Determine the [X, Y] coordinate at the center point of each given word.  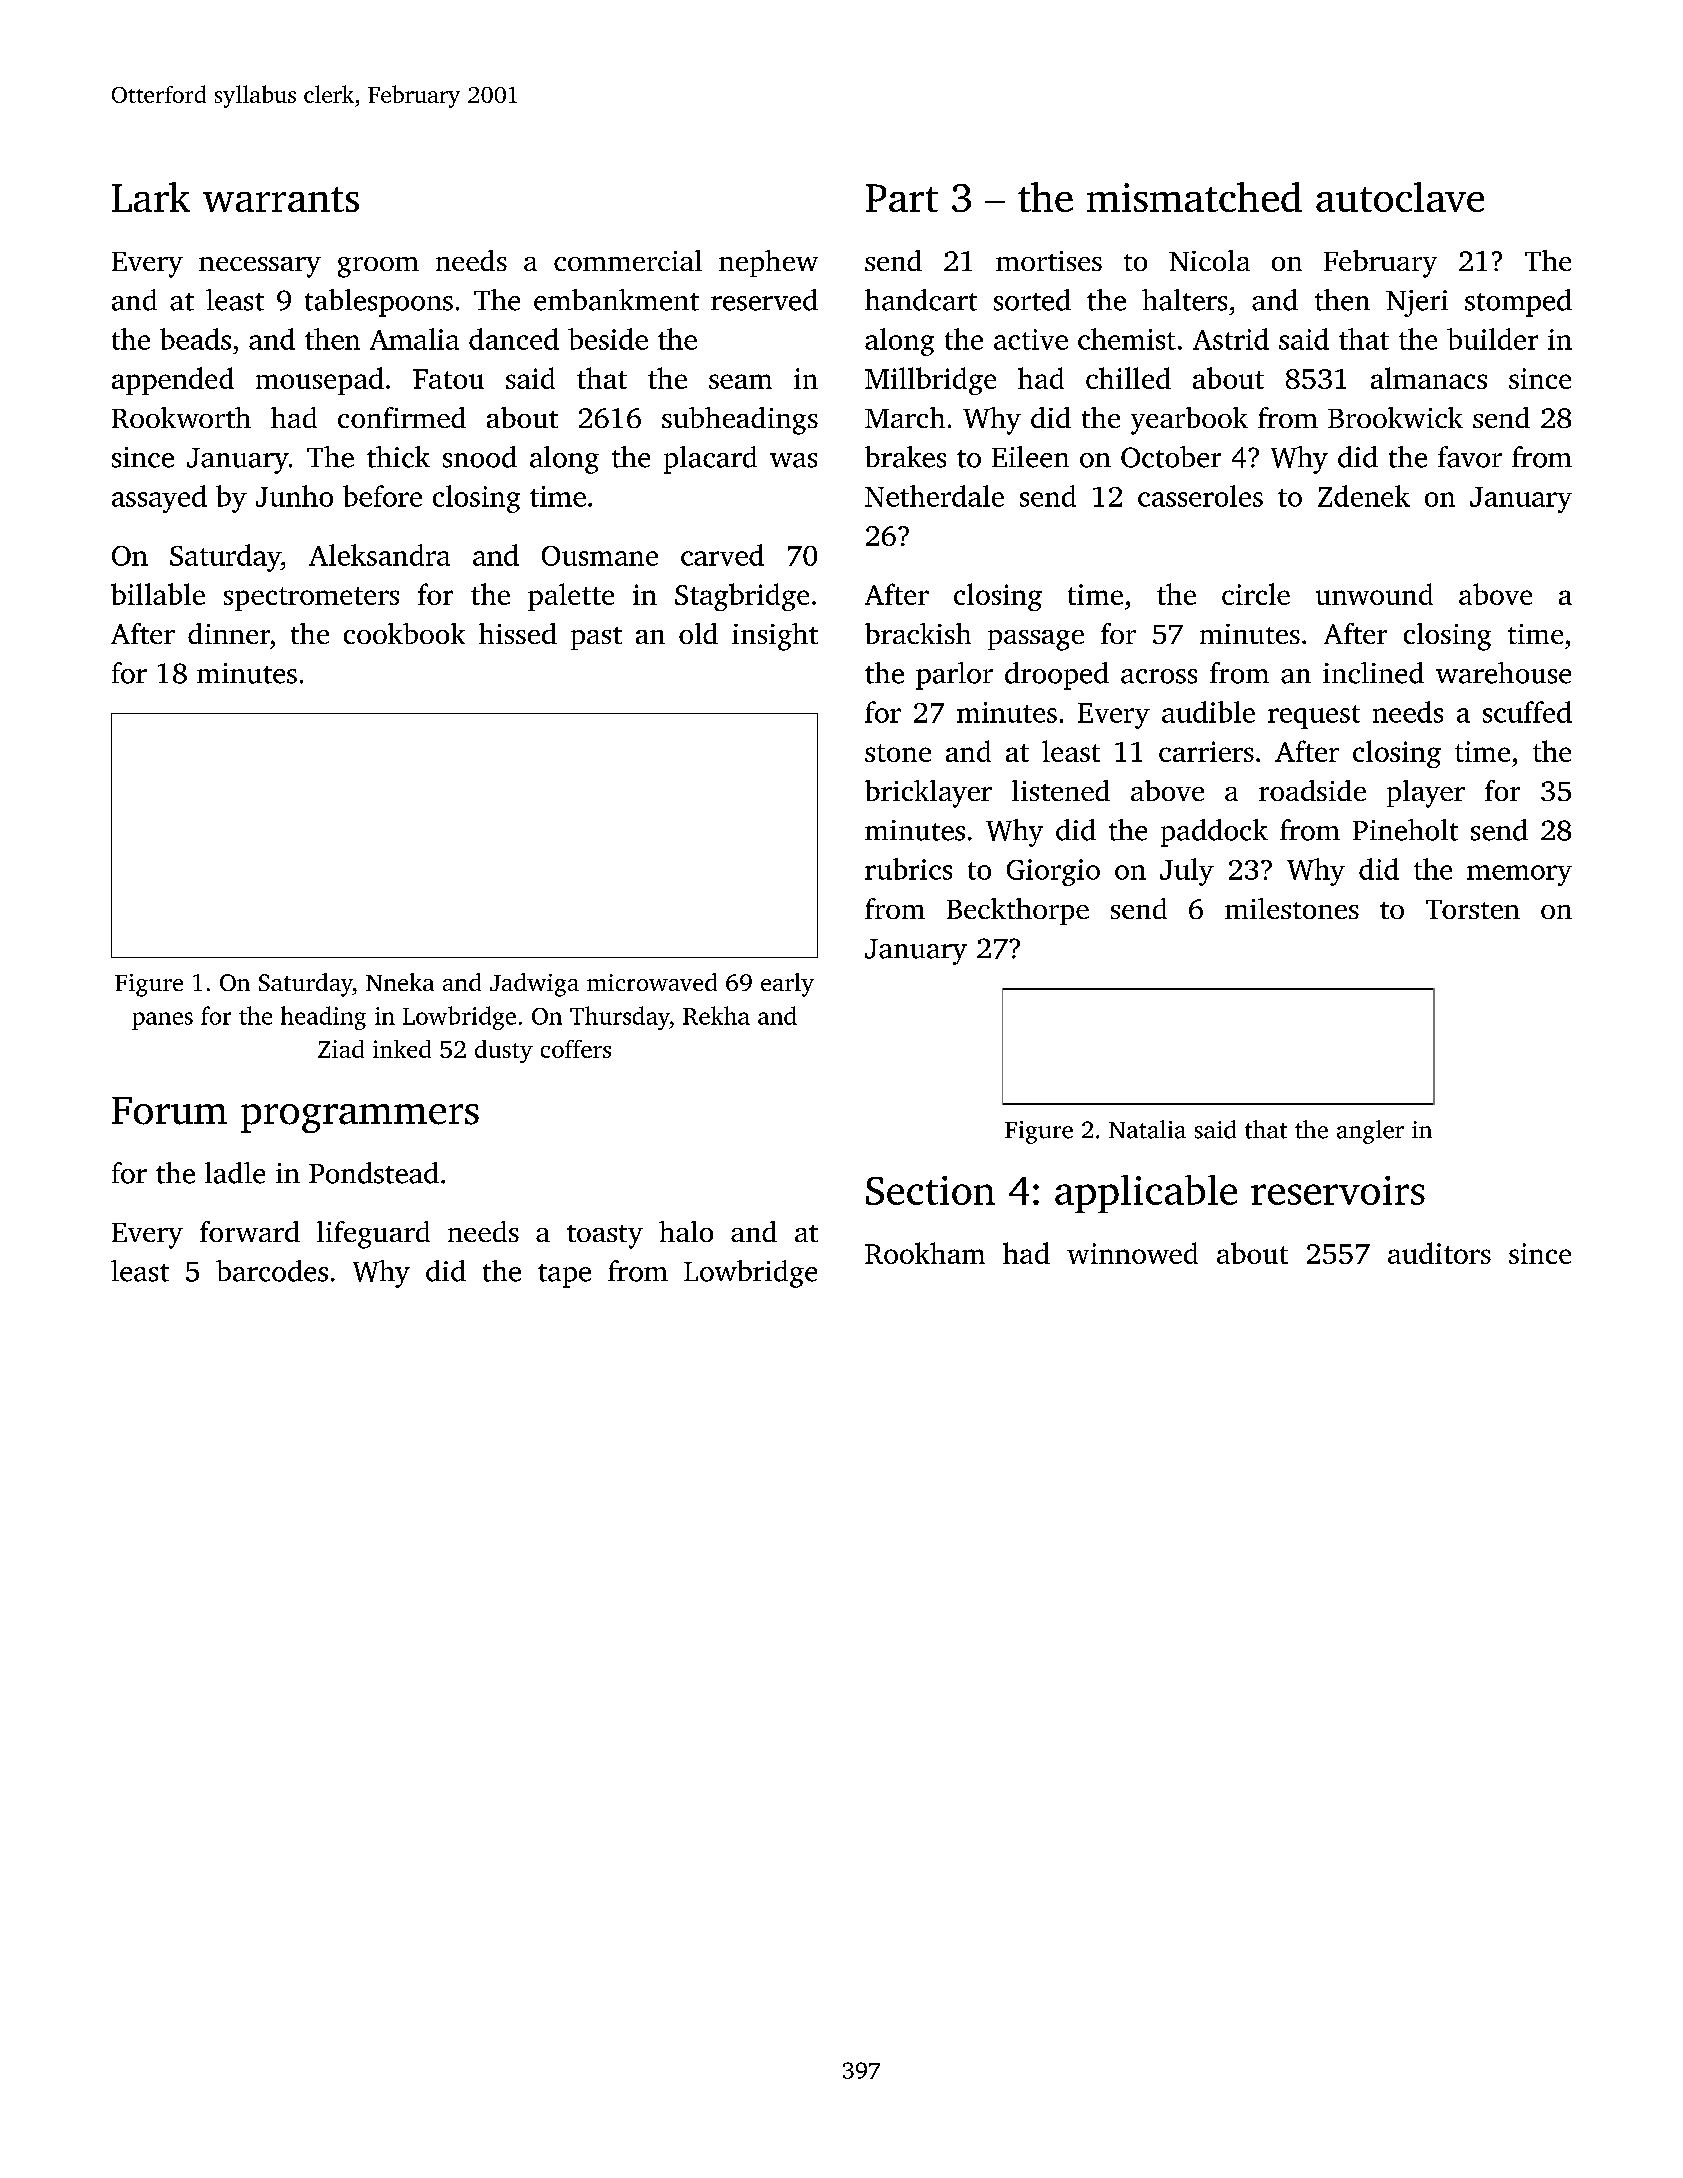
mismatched [1194, 197]
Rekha [716, 1015]
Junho [294, 496]
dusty [504, 1051]
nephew [768, 263]
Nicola [1209, 260]
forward [250, 1231]
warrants [281, 199]
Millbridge [930, 381]
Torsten [1473, 909]
